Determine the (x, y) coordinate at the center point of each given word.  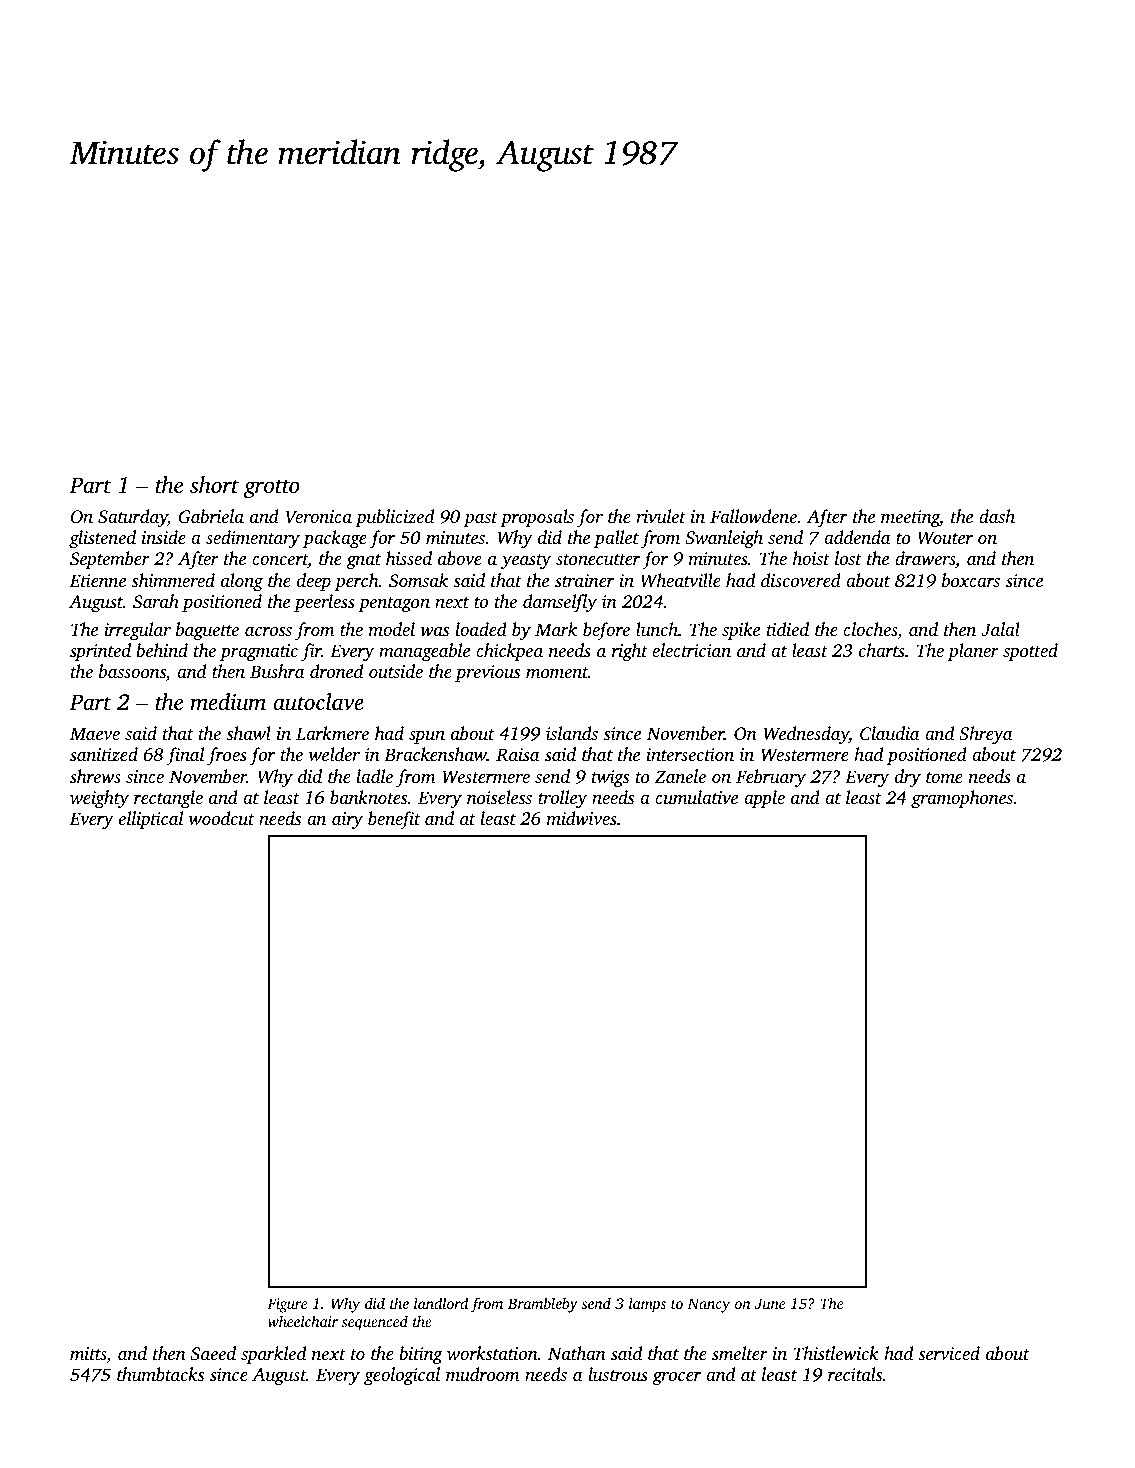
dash (997, 516)
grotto (272, 488)
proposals (537, 518)
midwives (582, 818)
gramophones (962, 799)
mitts (88, 1355)
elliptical (151, 820)
